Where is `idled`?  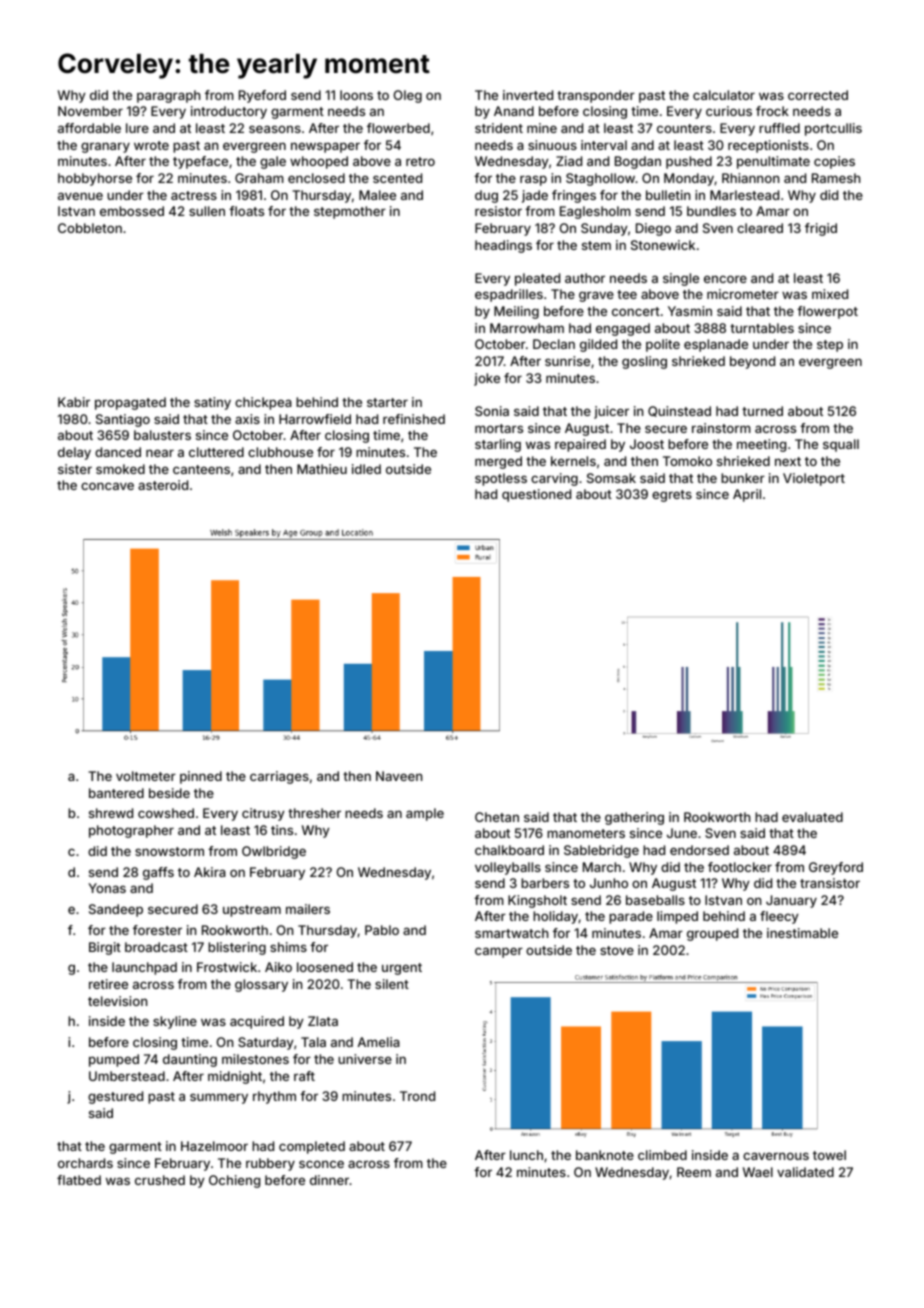 idled is located at coordinates (366, 469).
